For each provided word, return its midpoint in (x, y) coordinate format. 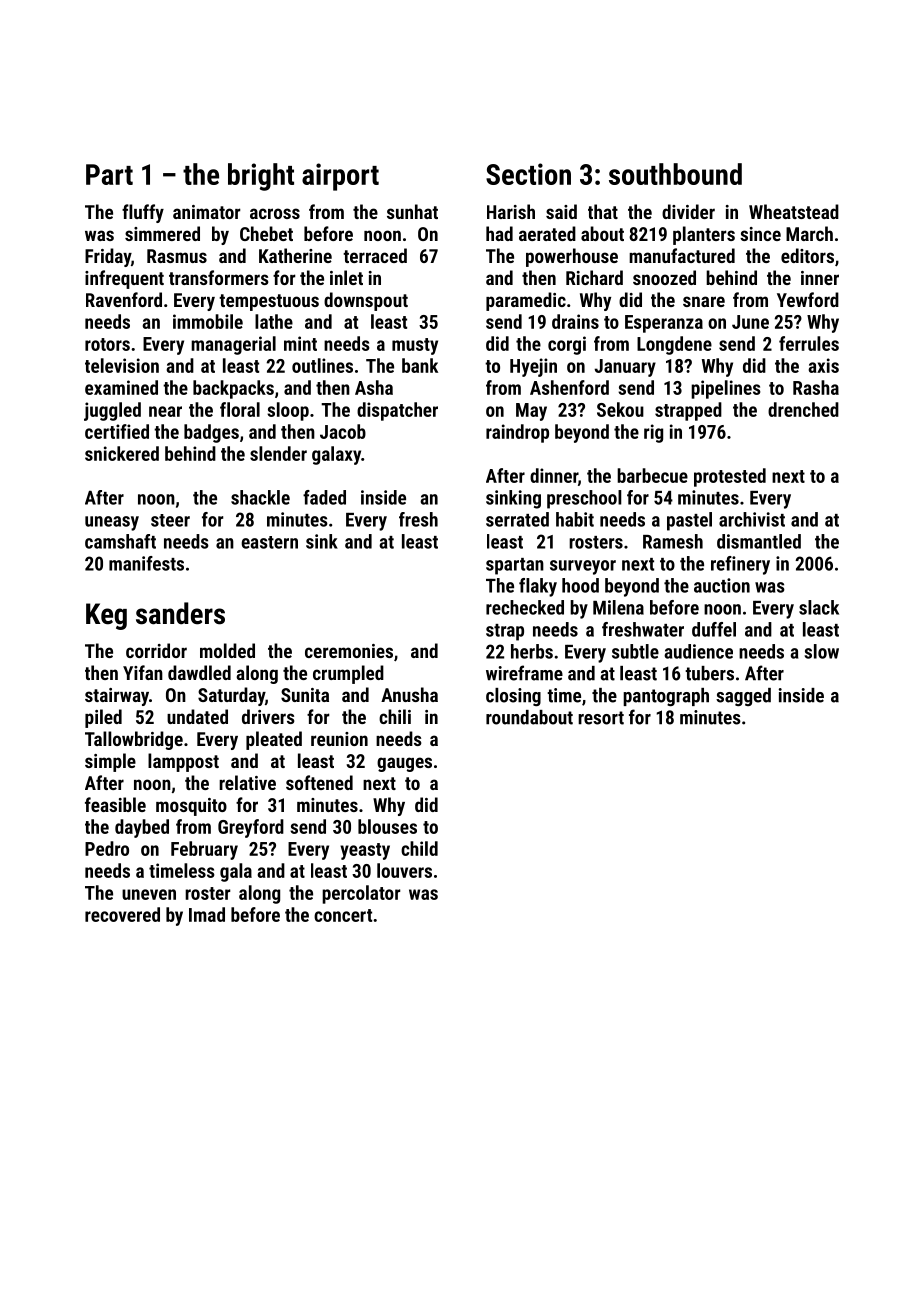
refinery (740, 565)
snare (704, 301)
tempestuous (269, 302)
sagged (743, 697)
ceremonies (349, 651)
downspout (366, 301)
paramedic (526, 301)
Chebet (266, 233)
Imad (207, 914)
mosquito (191, 807)
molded (227, 650)
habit (575, 519)
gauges (404, 764)
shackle (260, 497)
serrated (517, 519)
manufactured (682, 255)
